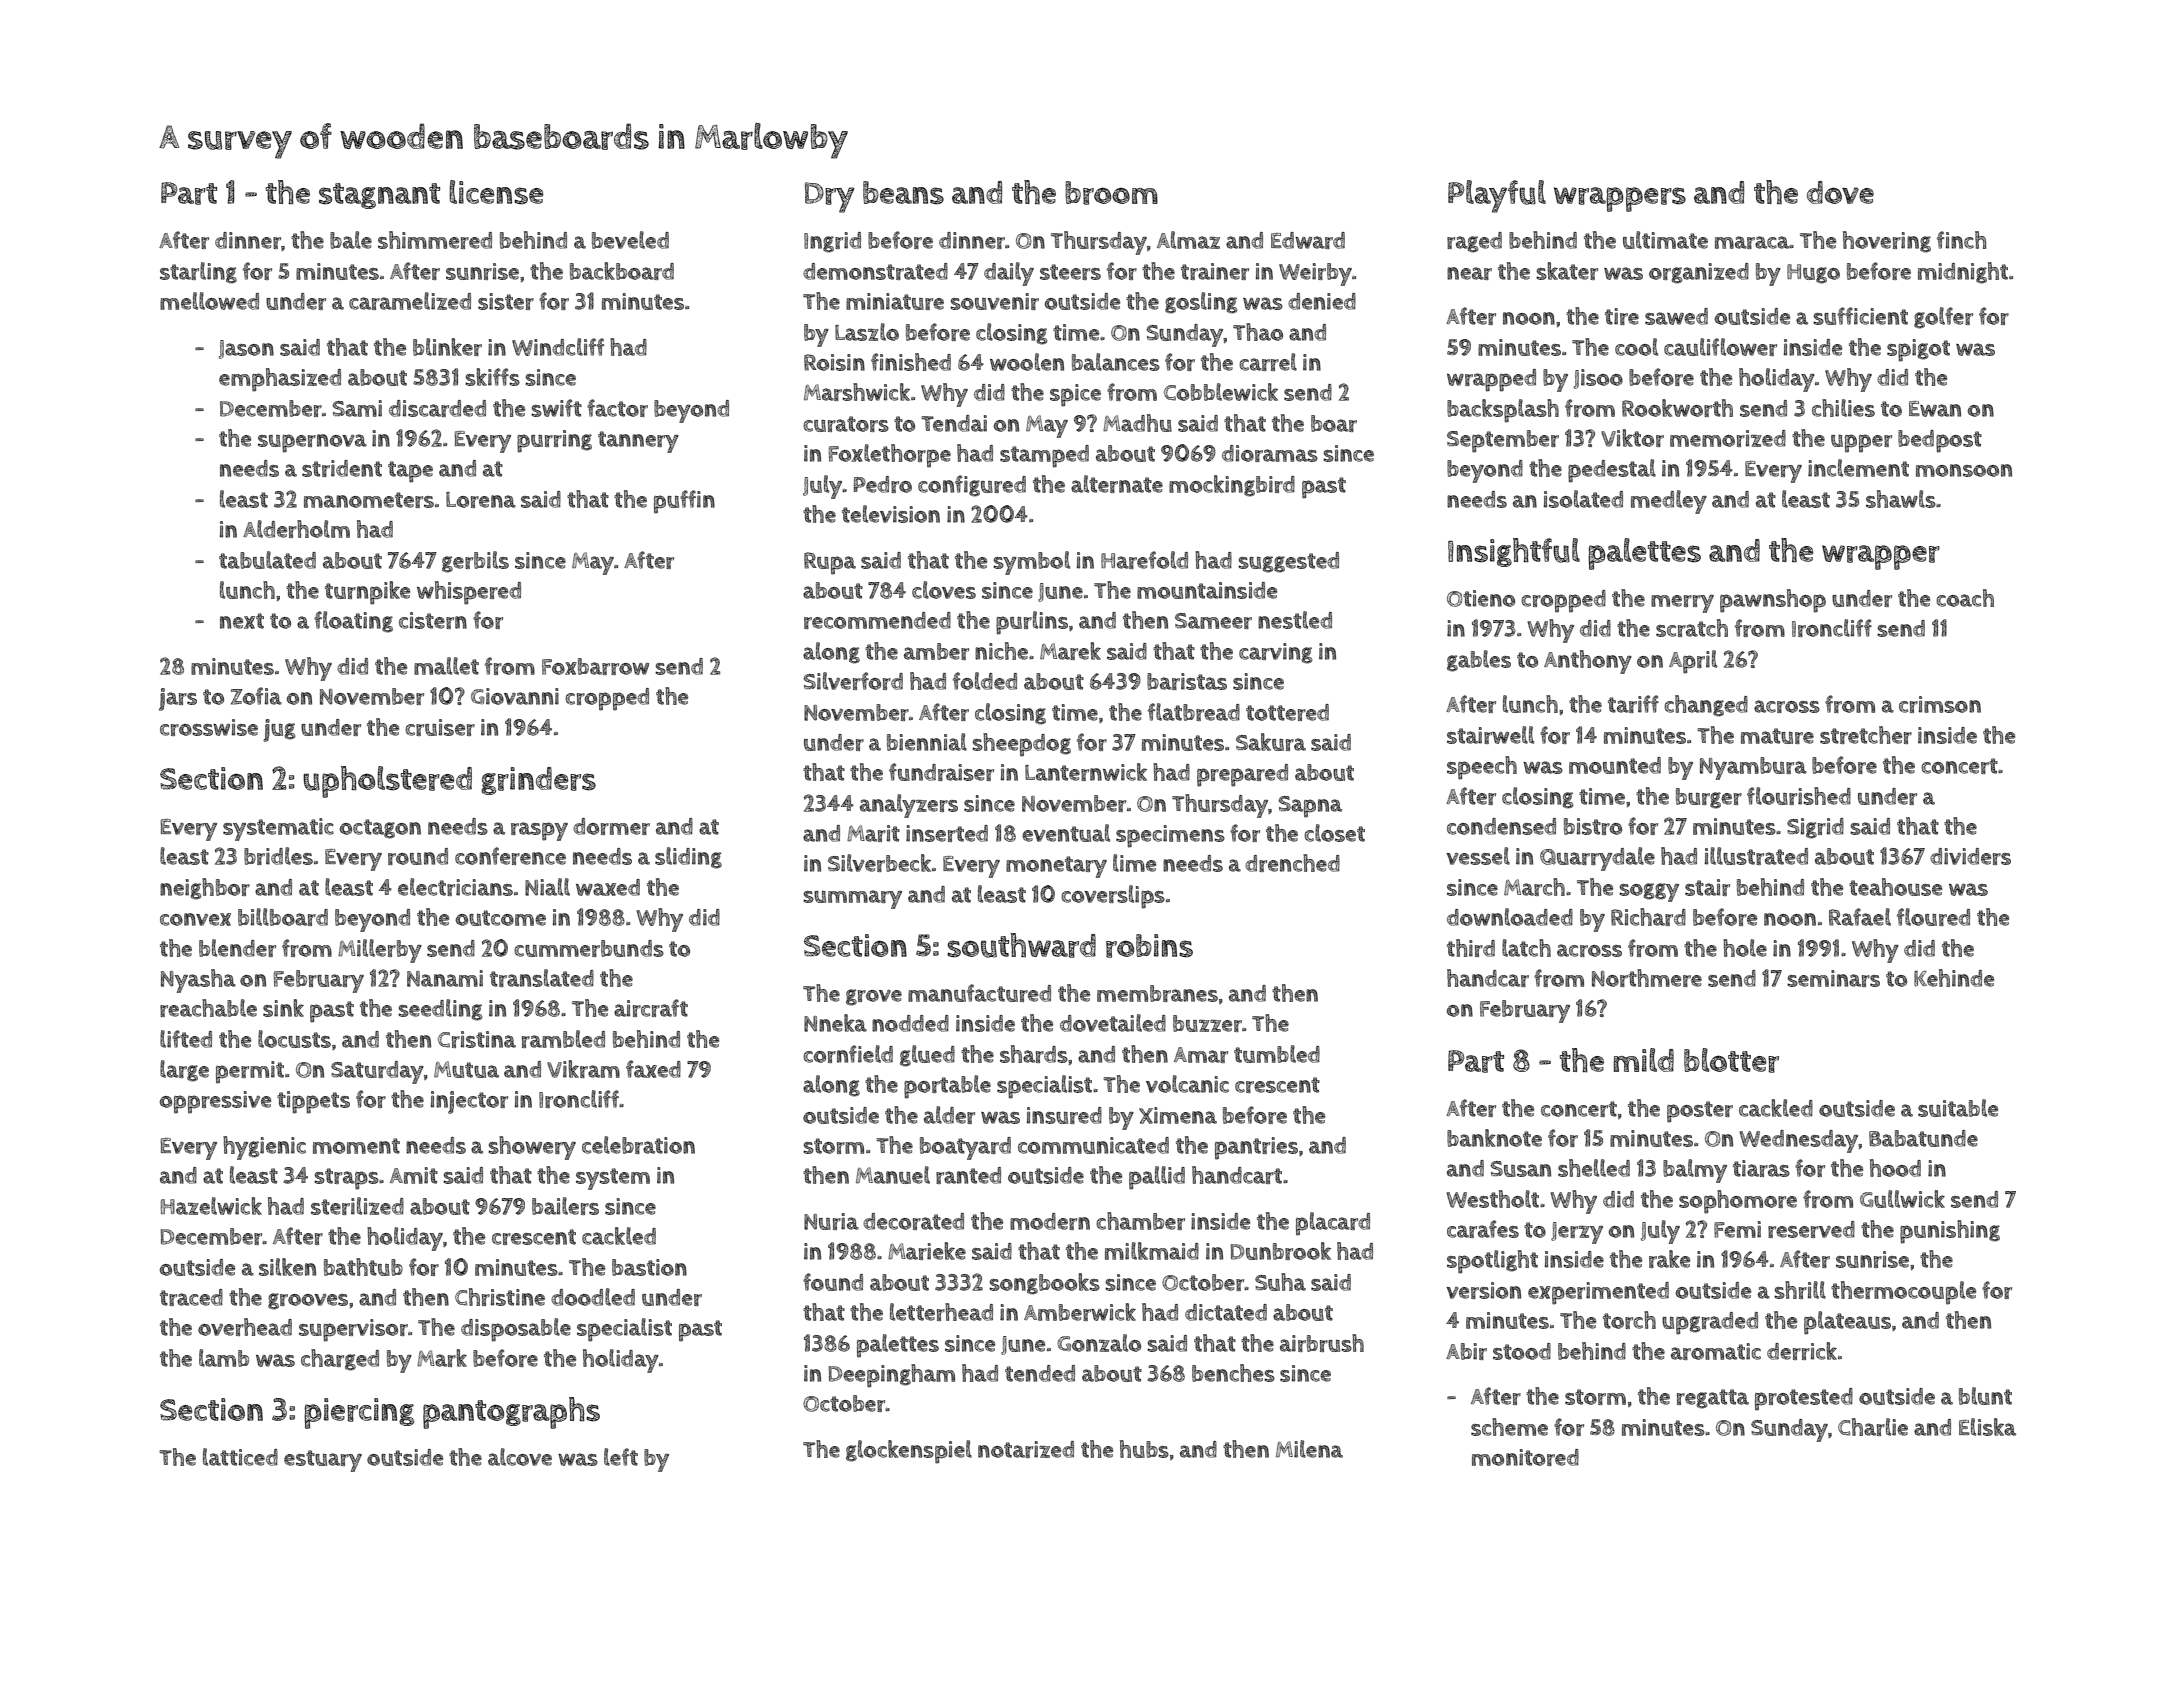 This screenshot has height=1683, width=2178. I want to click on April, so click(1693, 662).
